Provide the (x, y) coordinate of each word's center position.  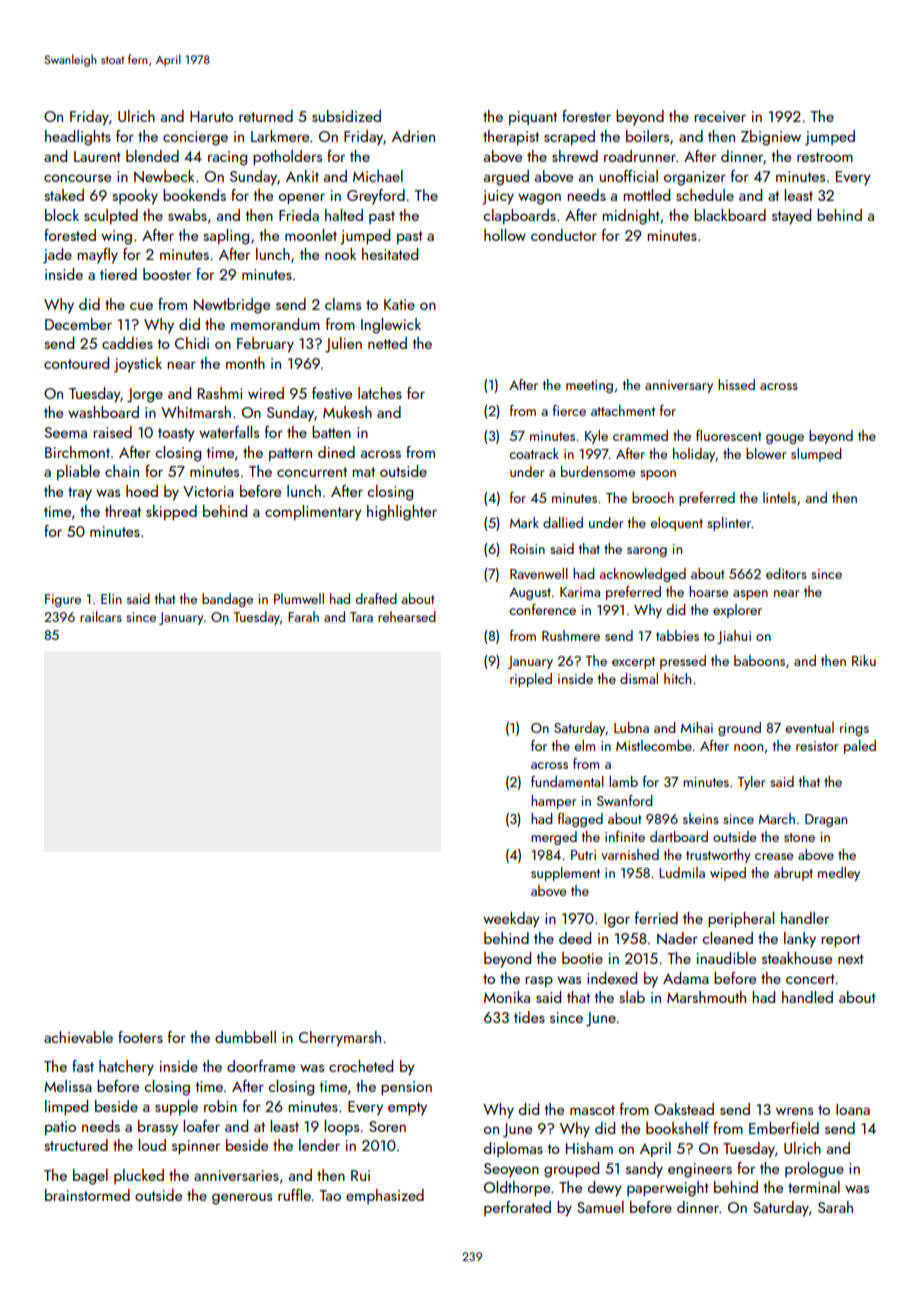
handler (805, 918)
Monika (507, 997)
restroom (825, 157)
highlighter (402, 513)
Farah (303, 616)
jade (57, 256)
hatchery (126, 1068)
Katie (399, 304)
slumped (816, 455)
